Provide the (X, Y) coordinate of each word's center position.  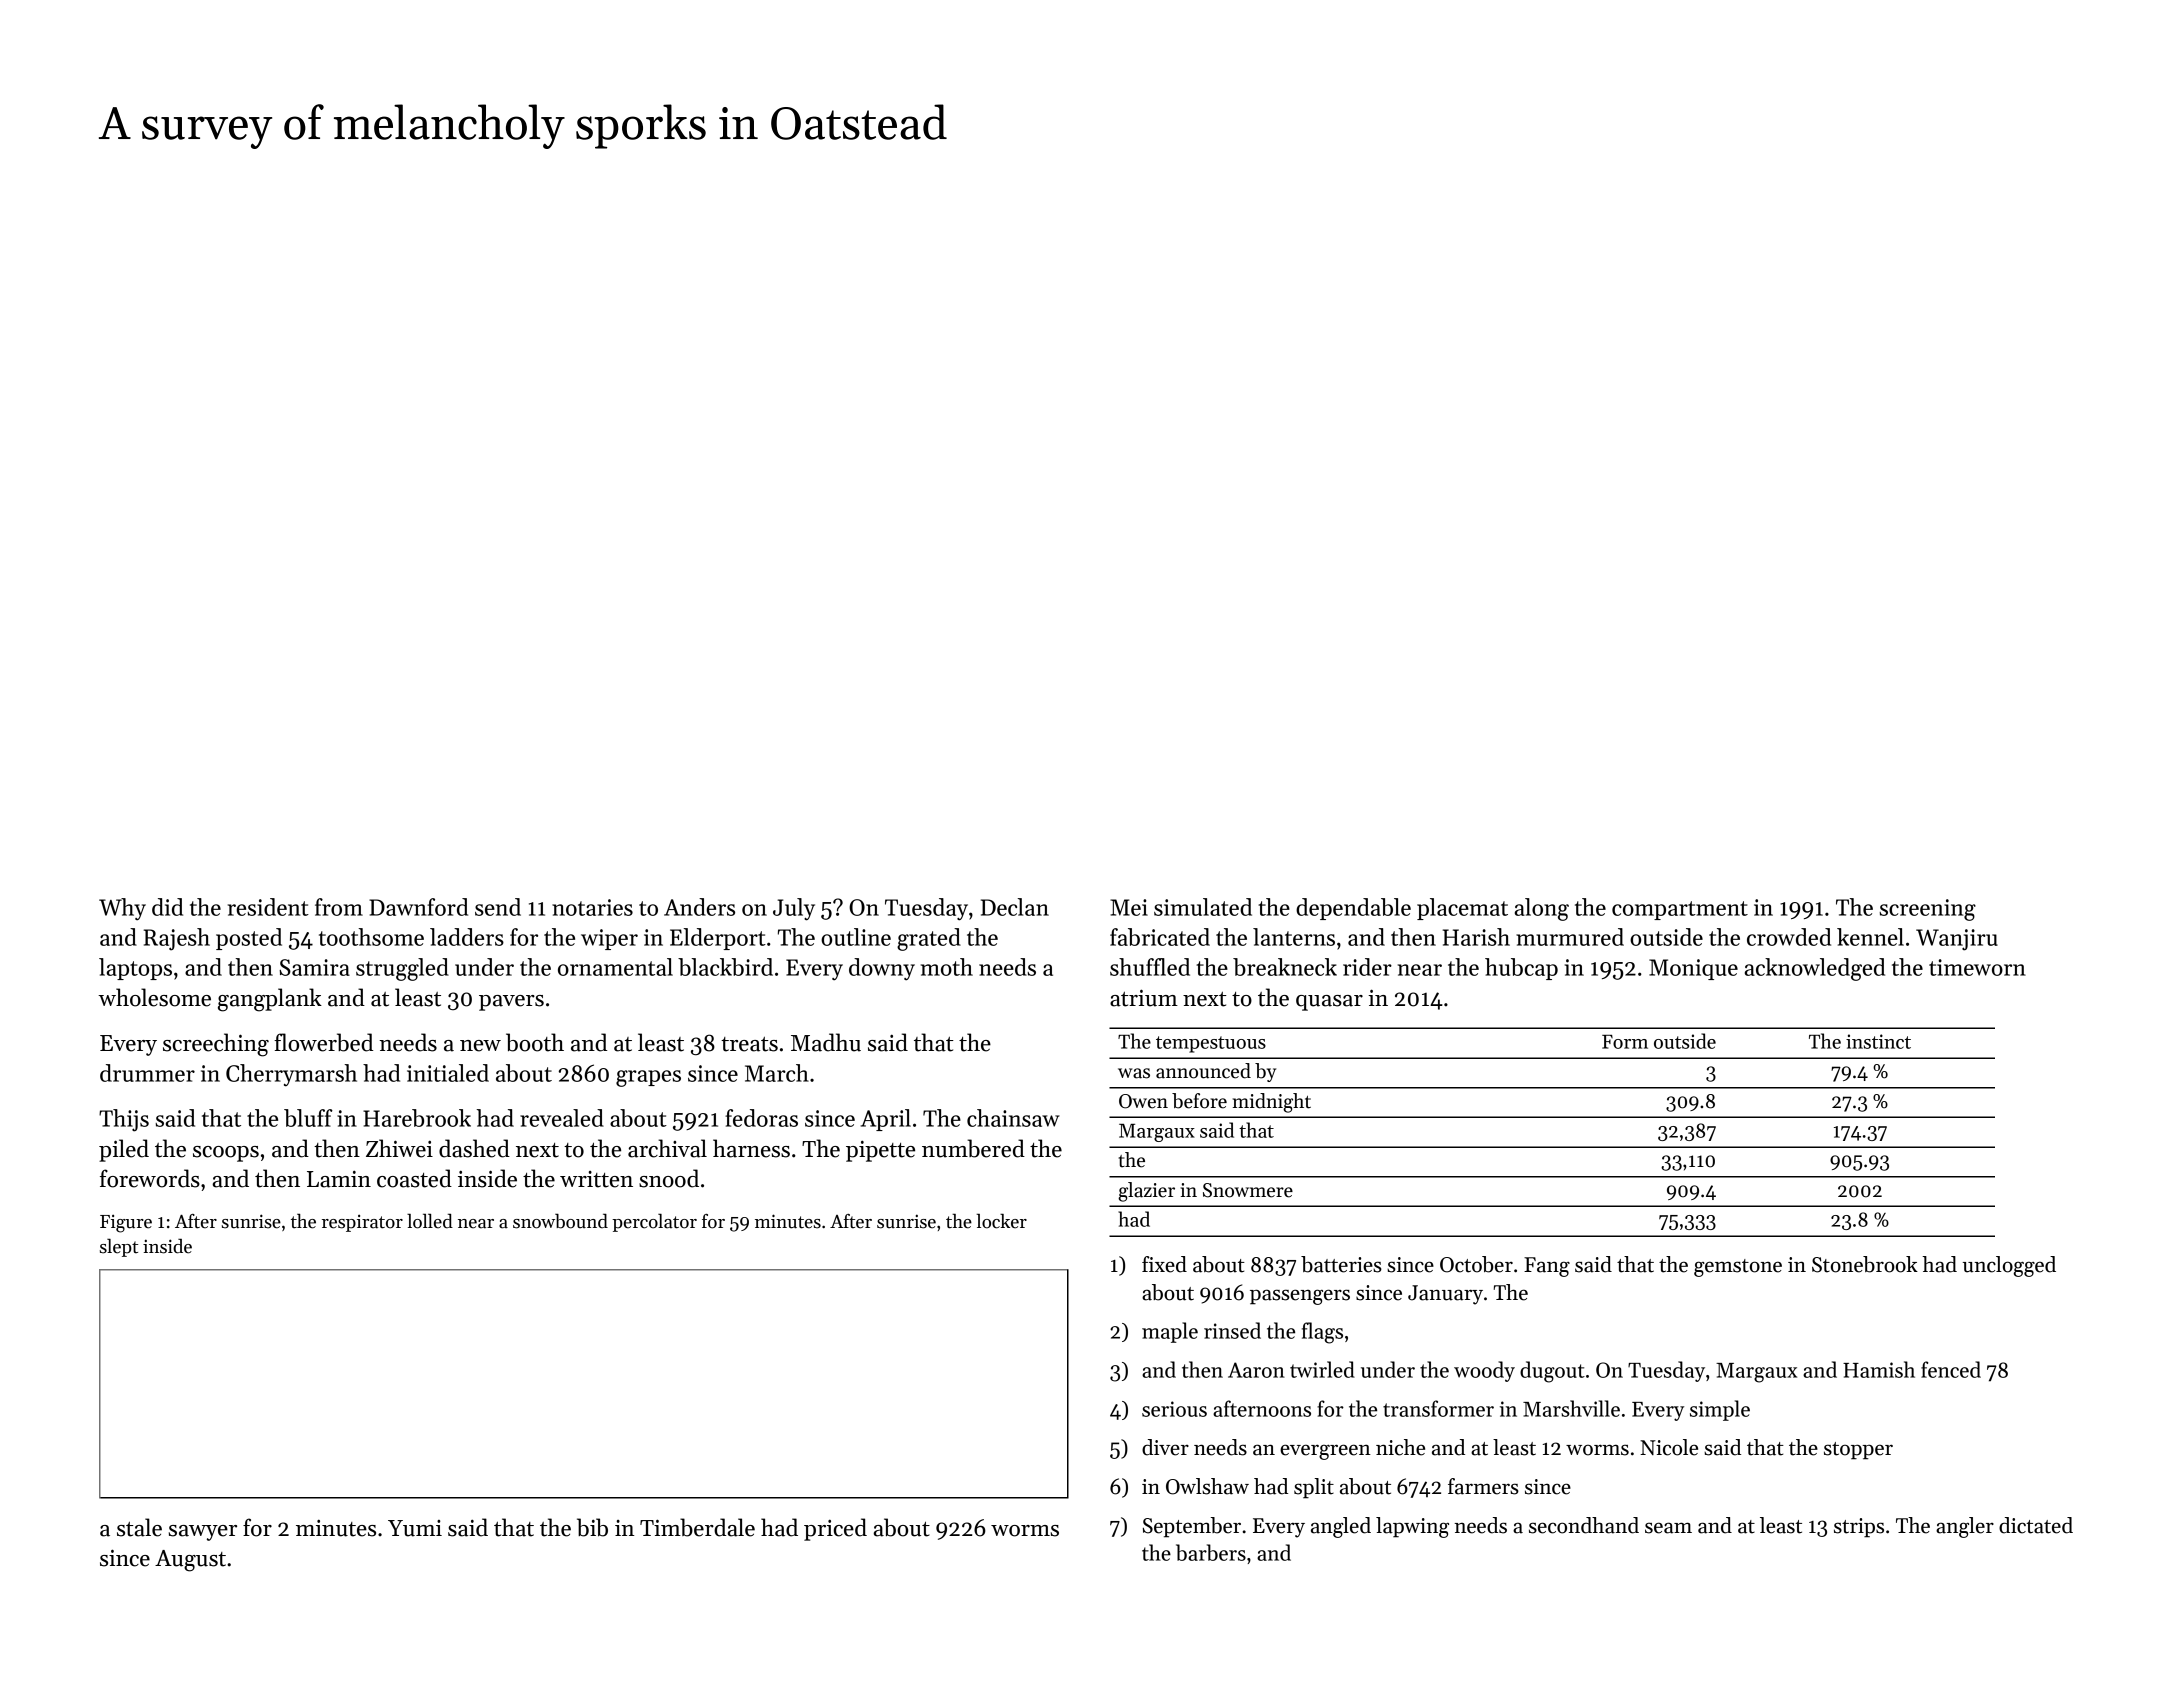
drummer (147, 1073)
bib (592, 1527)
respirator (362, 1223)
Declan (1015, 907)
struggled (402, 969)
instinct (1878, 1041)
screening (1928, 910)
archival (667, 1148)
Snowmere (1248, 1190)
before (1199, 1101)
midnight (1272, 1103)
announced (1203, 1071)
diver (1165, 1447)
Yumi (415, 1528)
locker (1001, 1221)
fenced (1951, 1369)
